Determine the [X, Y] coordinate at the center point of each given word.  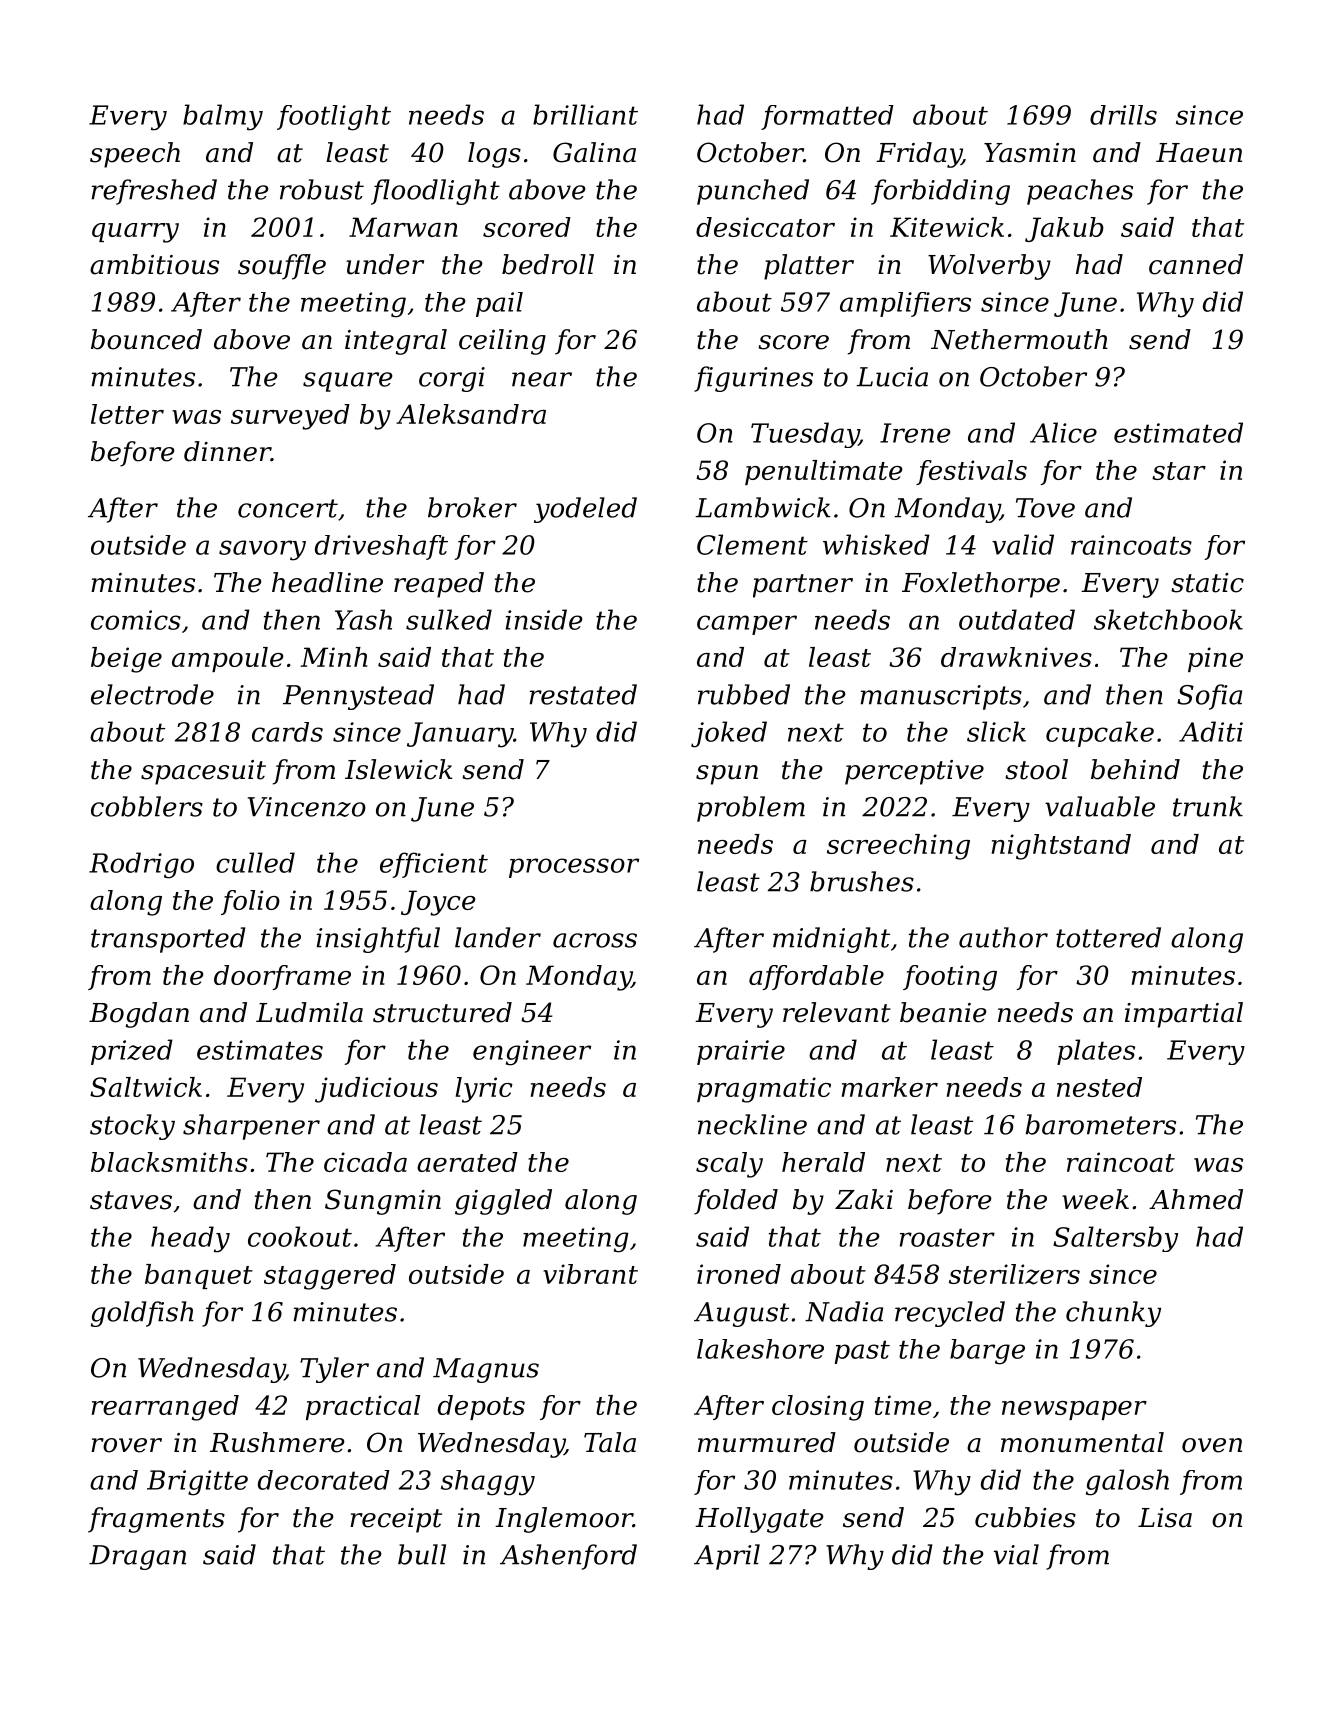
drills [1123, 115]
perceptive [914, 772]
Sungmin [383, 1202]
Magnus [486, 1370]
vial [1016, 1554]
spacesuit [203, 772]
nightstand [1061, 847]
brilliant [585, 114]
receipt [396, 1520]
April [727, 1557]
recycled [950, 1314]
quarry [135, 233]
